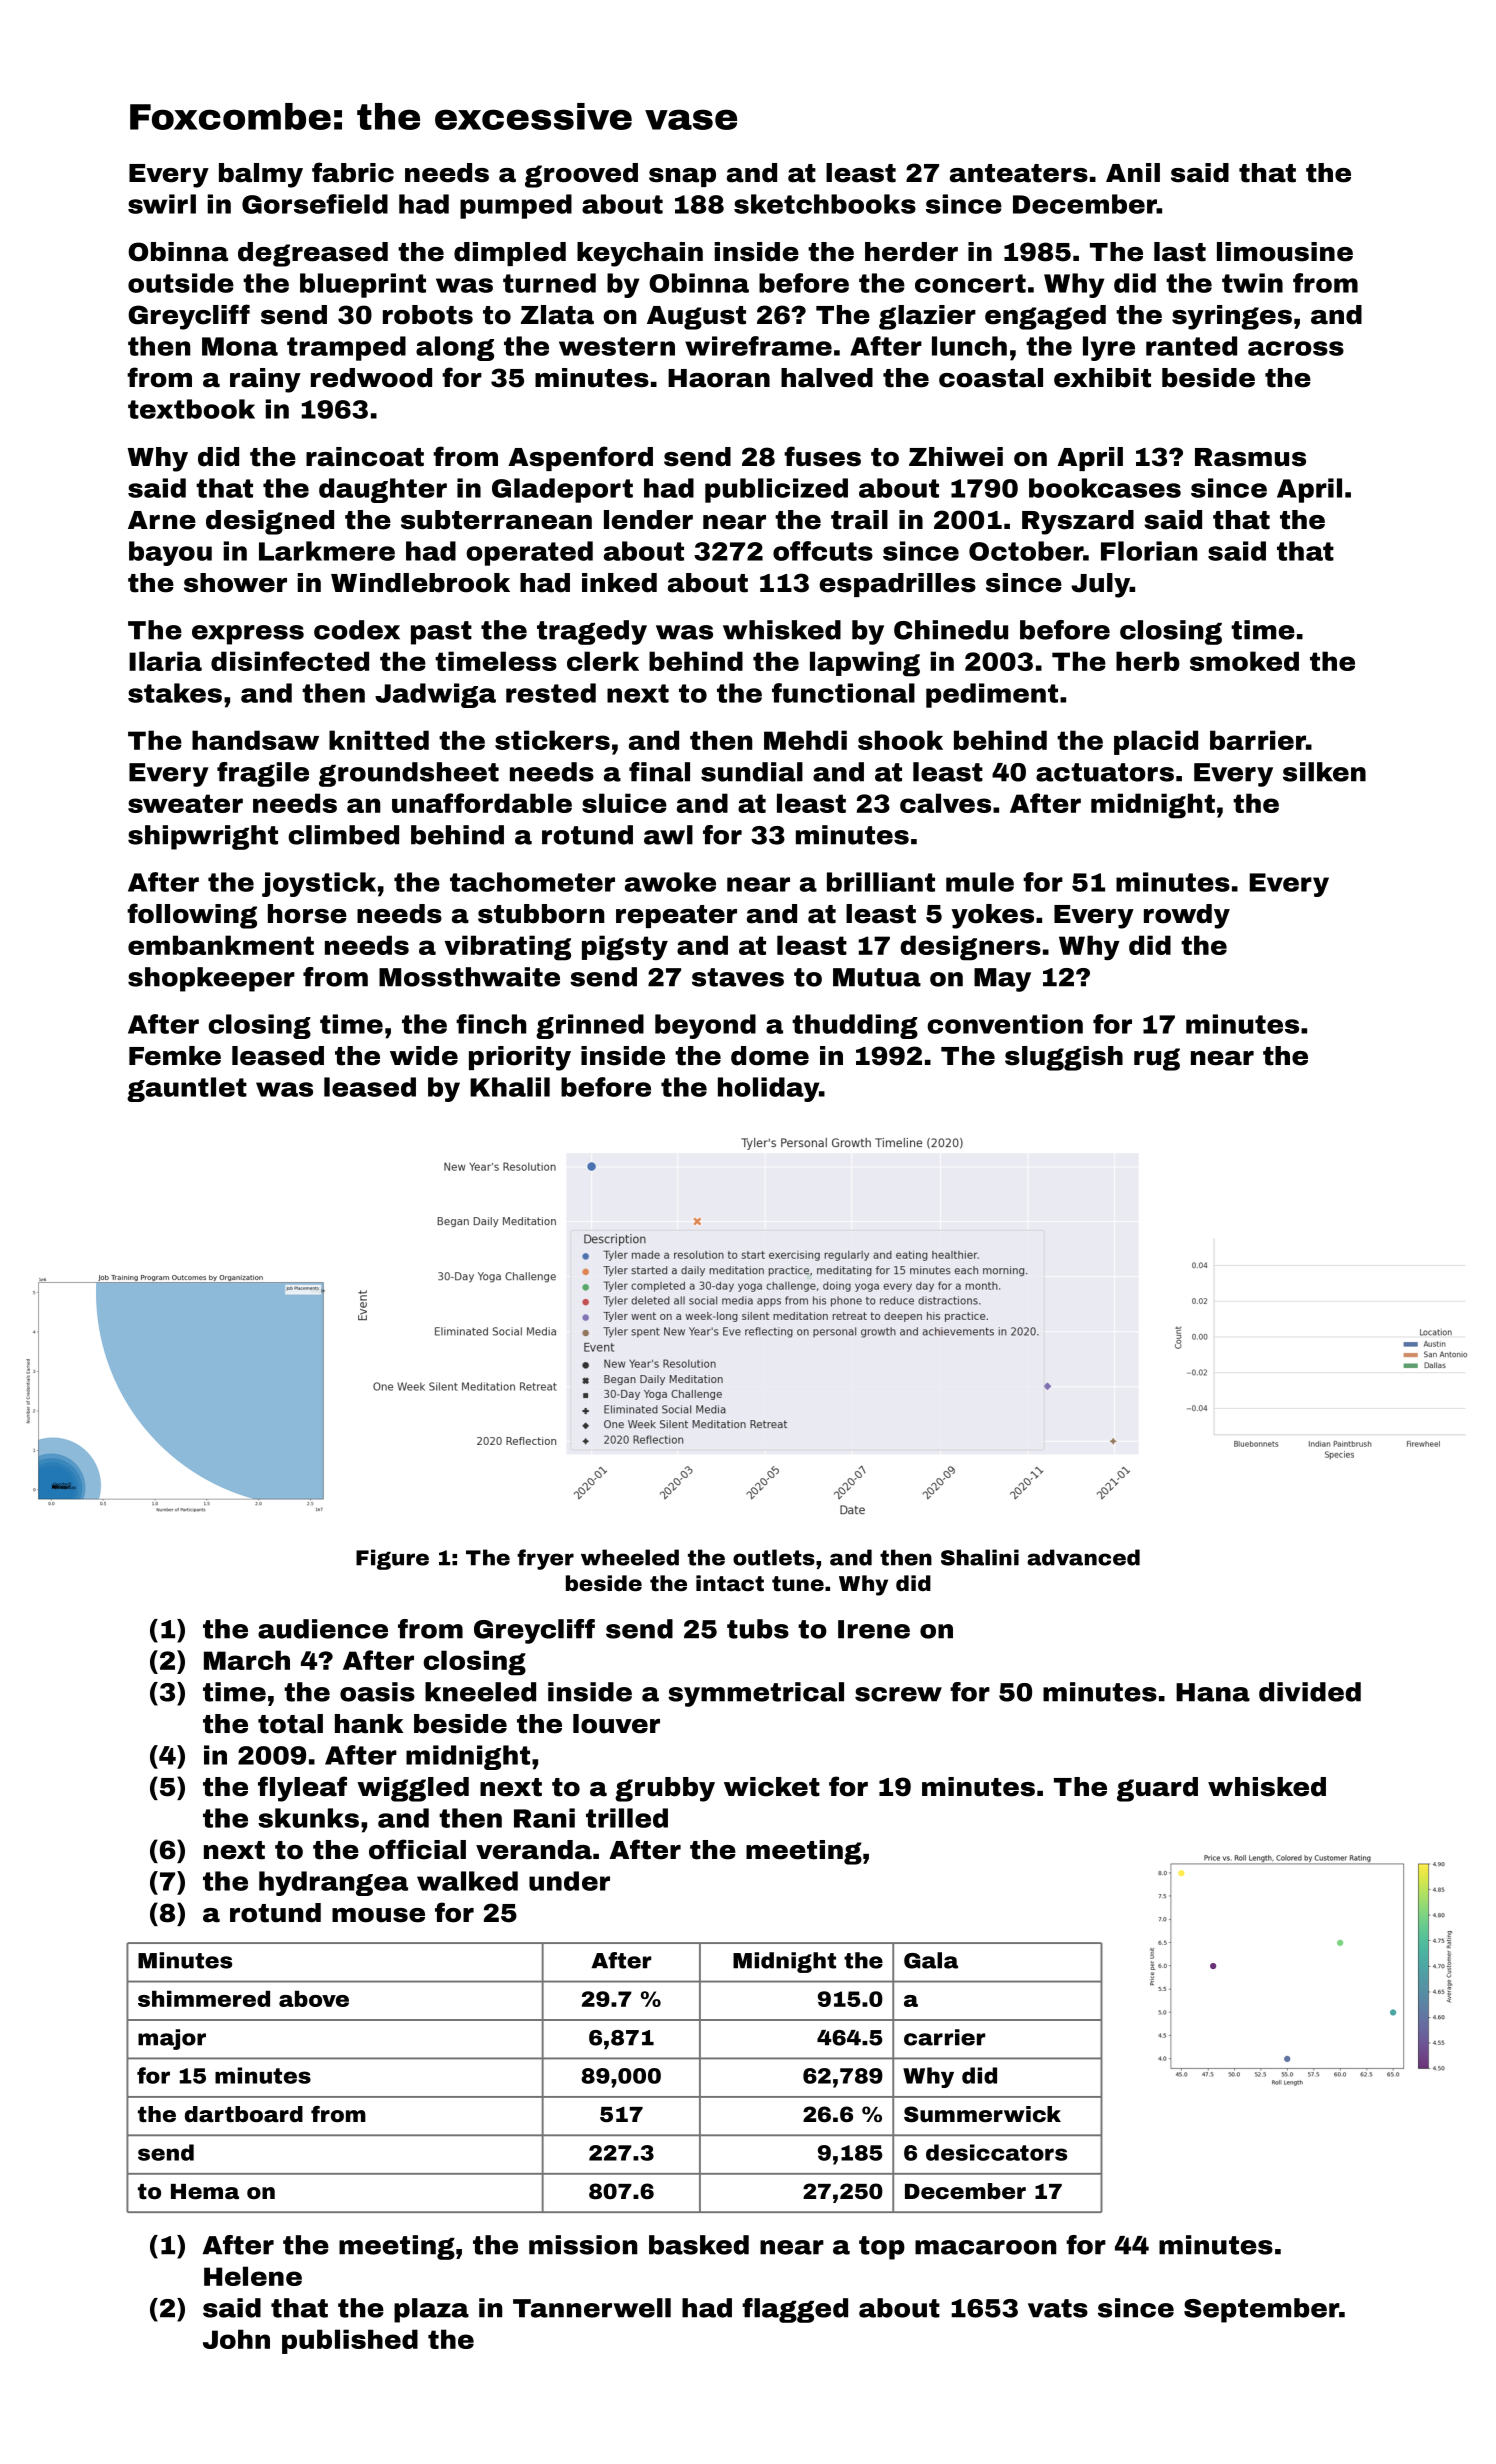  I want to click on handsaw, so click(255, 740).
